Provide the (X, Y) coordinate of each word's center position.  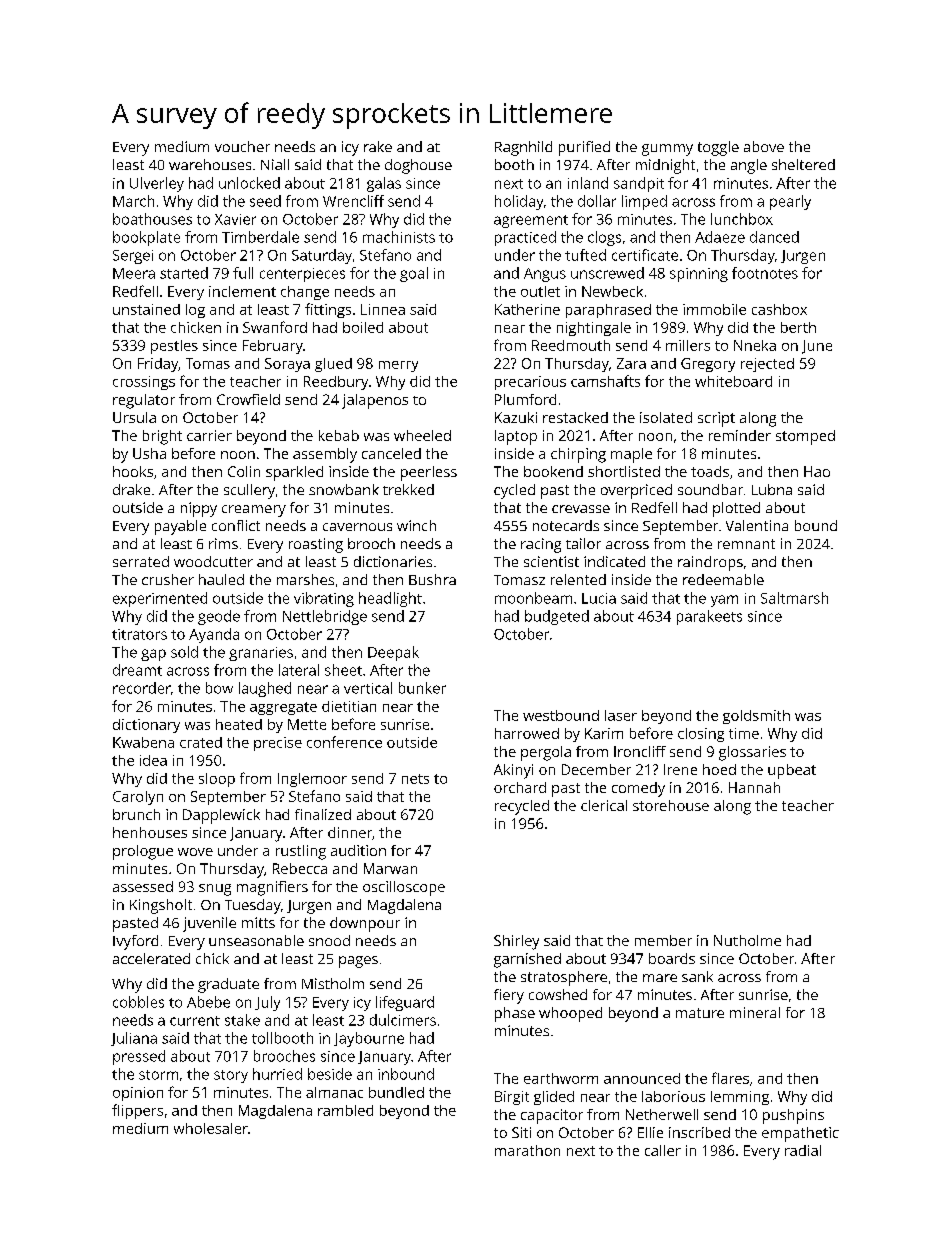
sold (184, 652)
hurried (277, 1074)
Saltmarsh (794, 598)
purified (584, 148)
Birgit (512, 1098)
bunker (422, 688)
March (133, 201)
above (764, 146)
